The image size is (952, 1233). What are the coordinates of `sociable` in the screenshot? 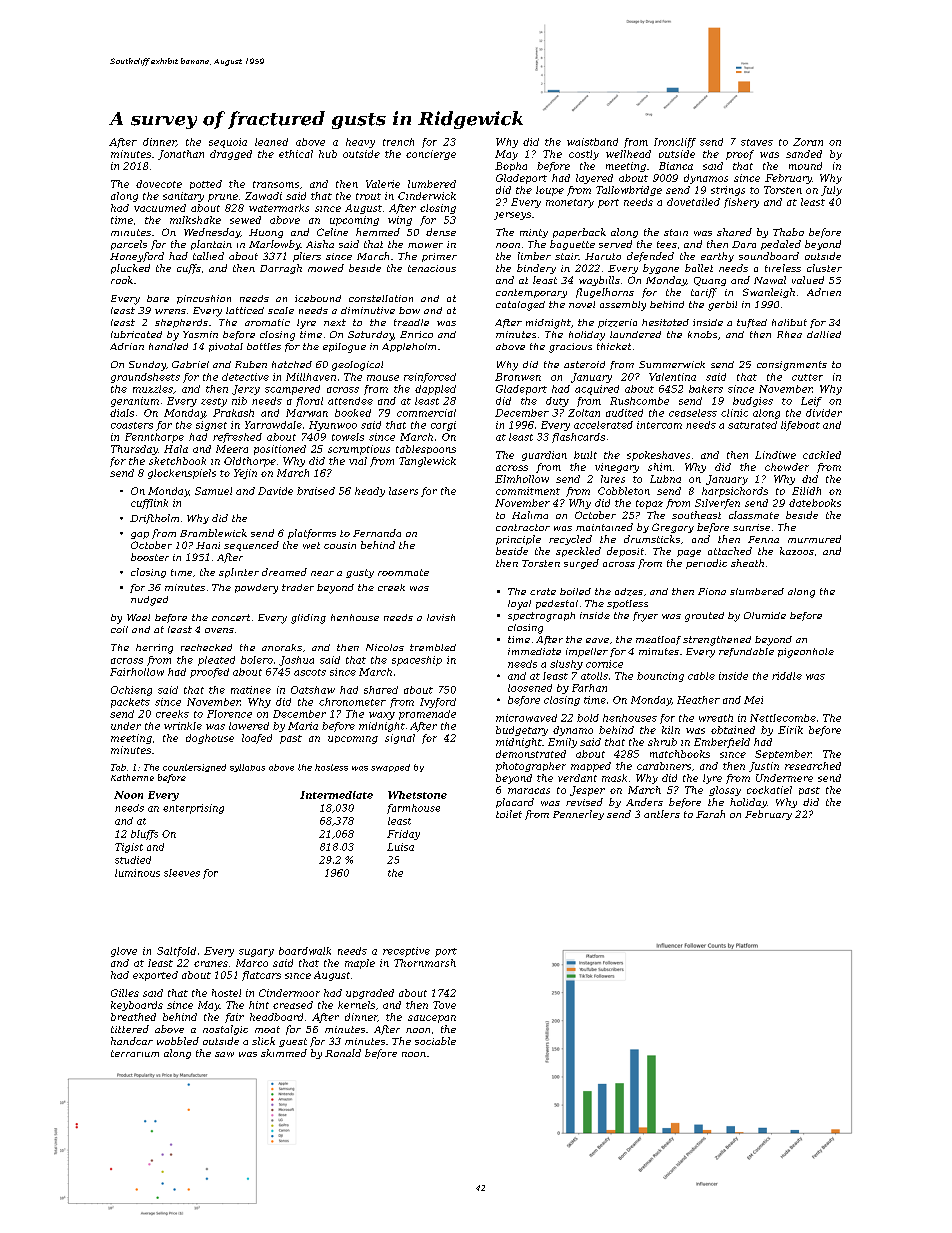 It's located at (435, 1041).
